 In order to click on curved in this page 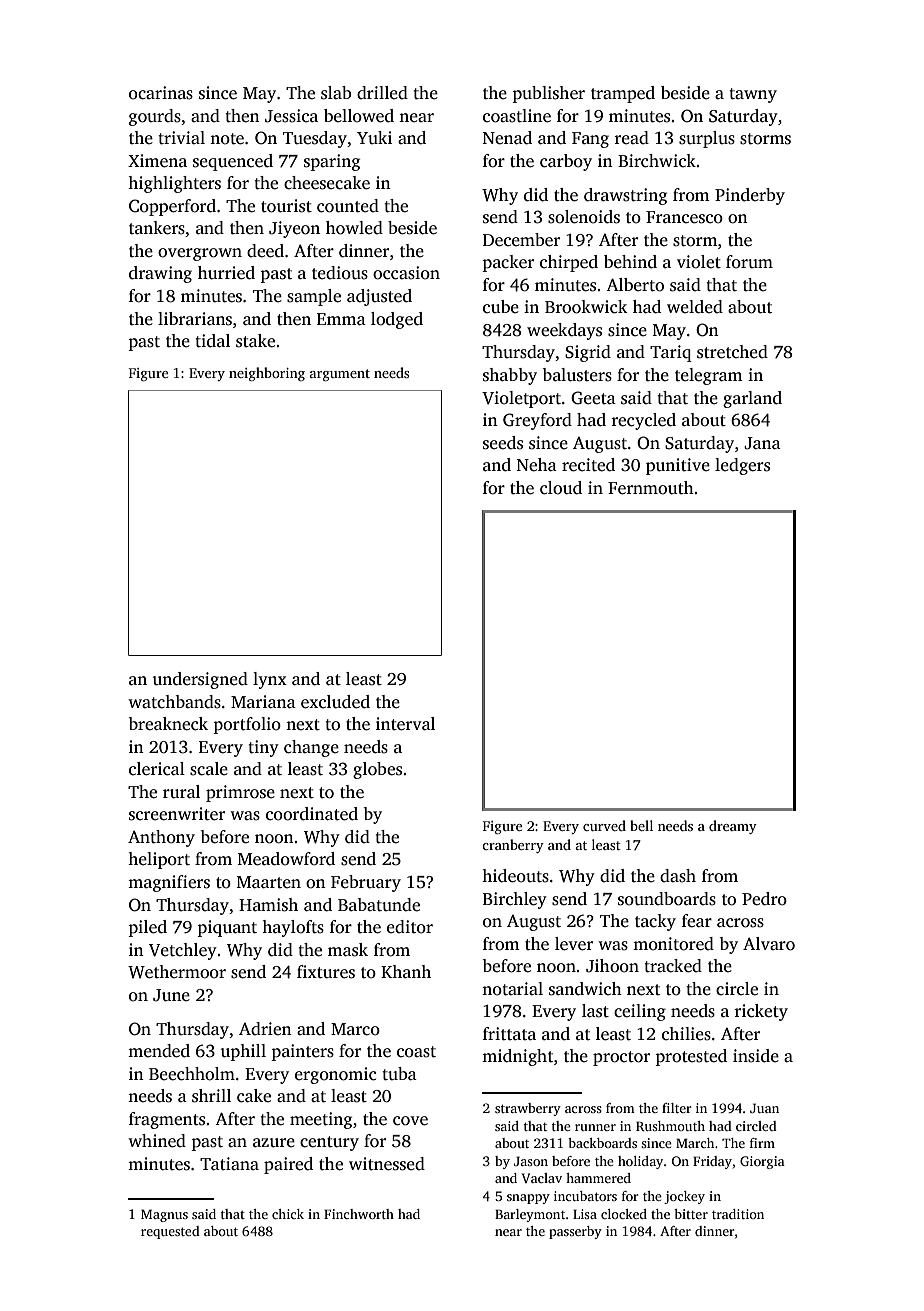, I will do `click(604, 825)`.
